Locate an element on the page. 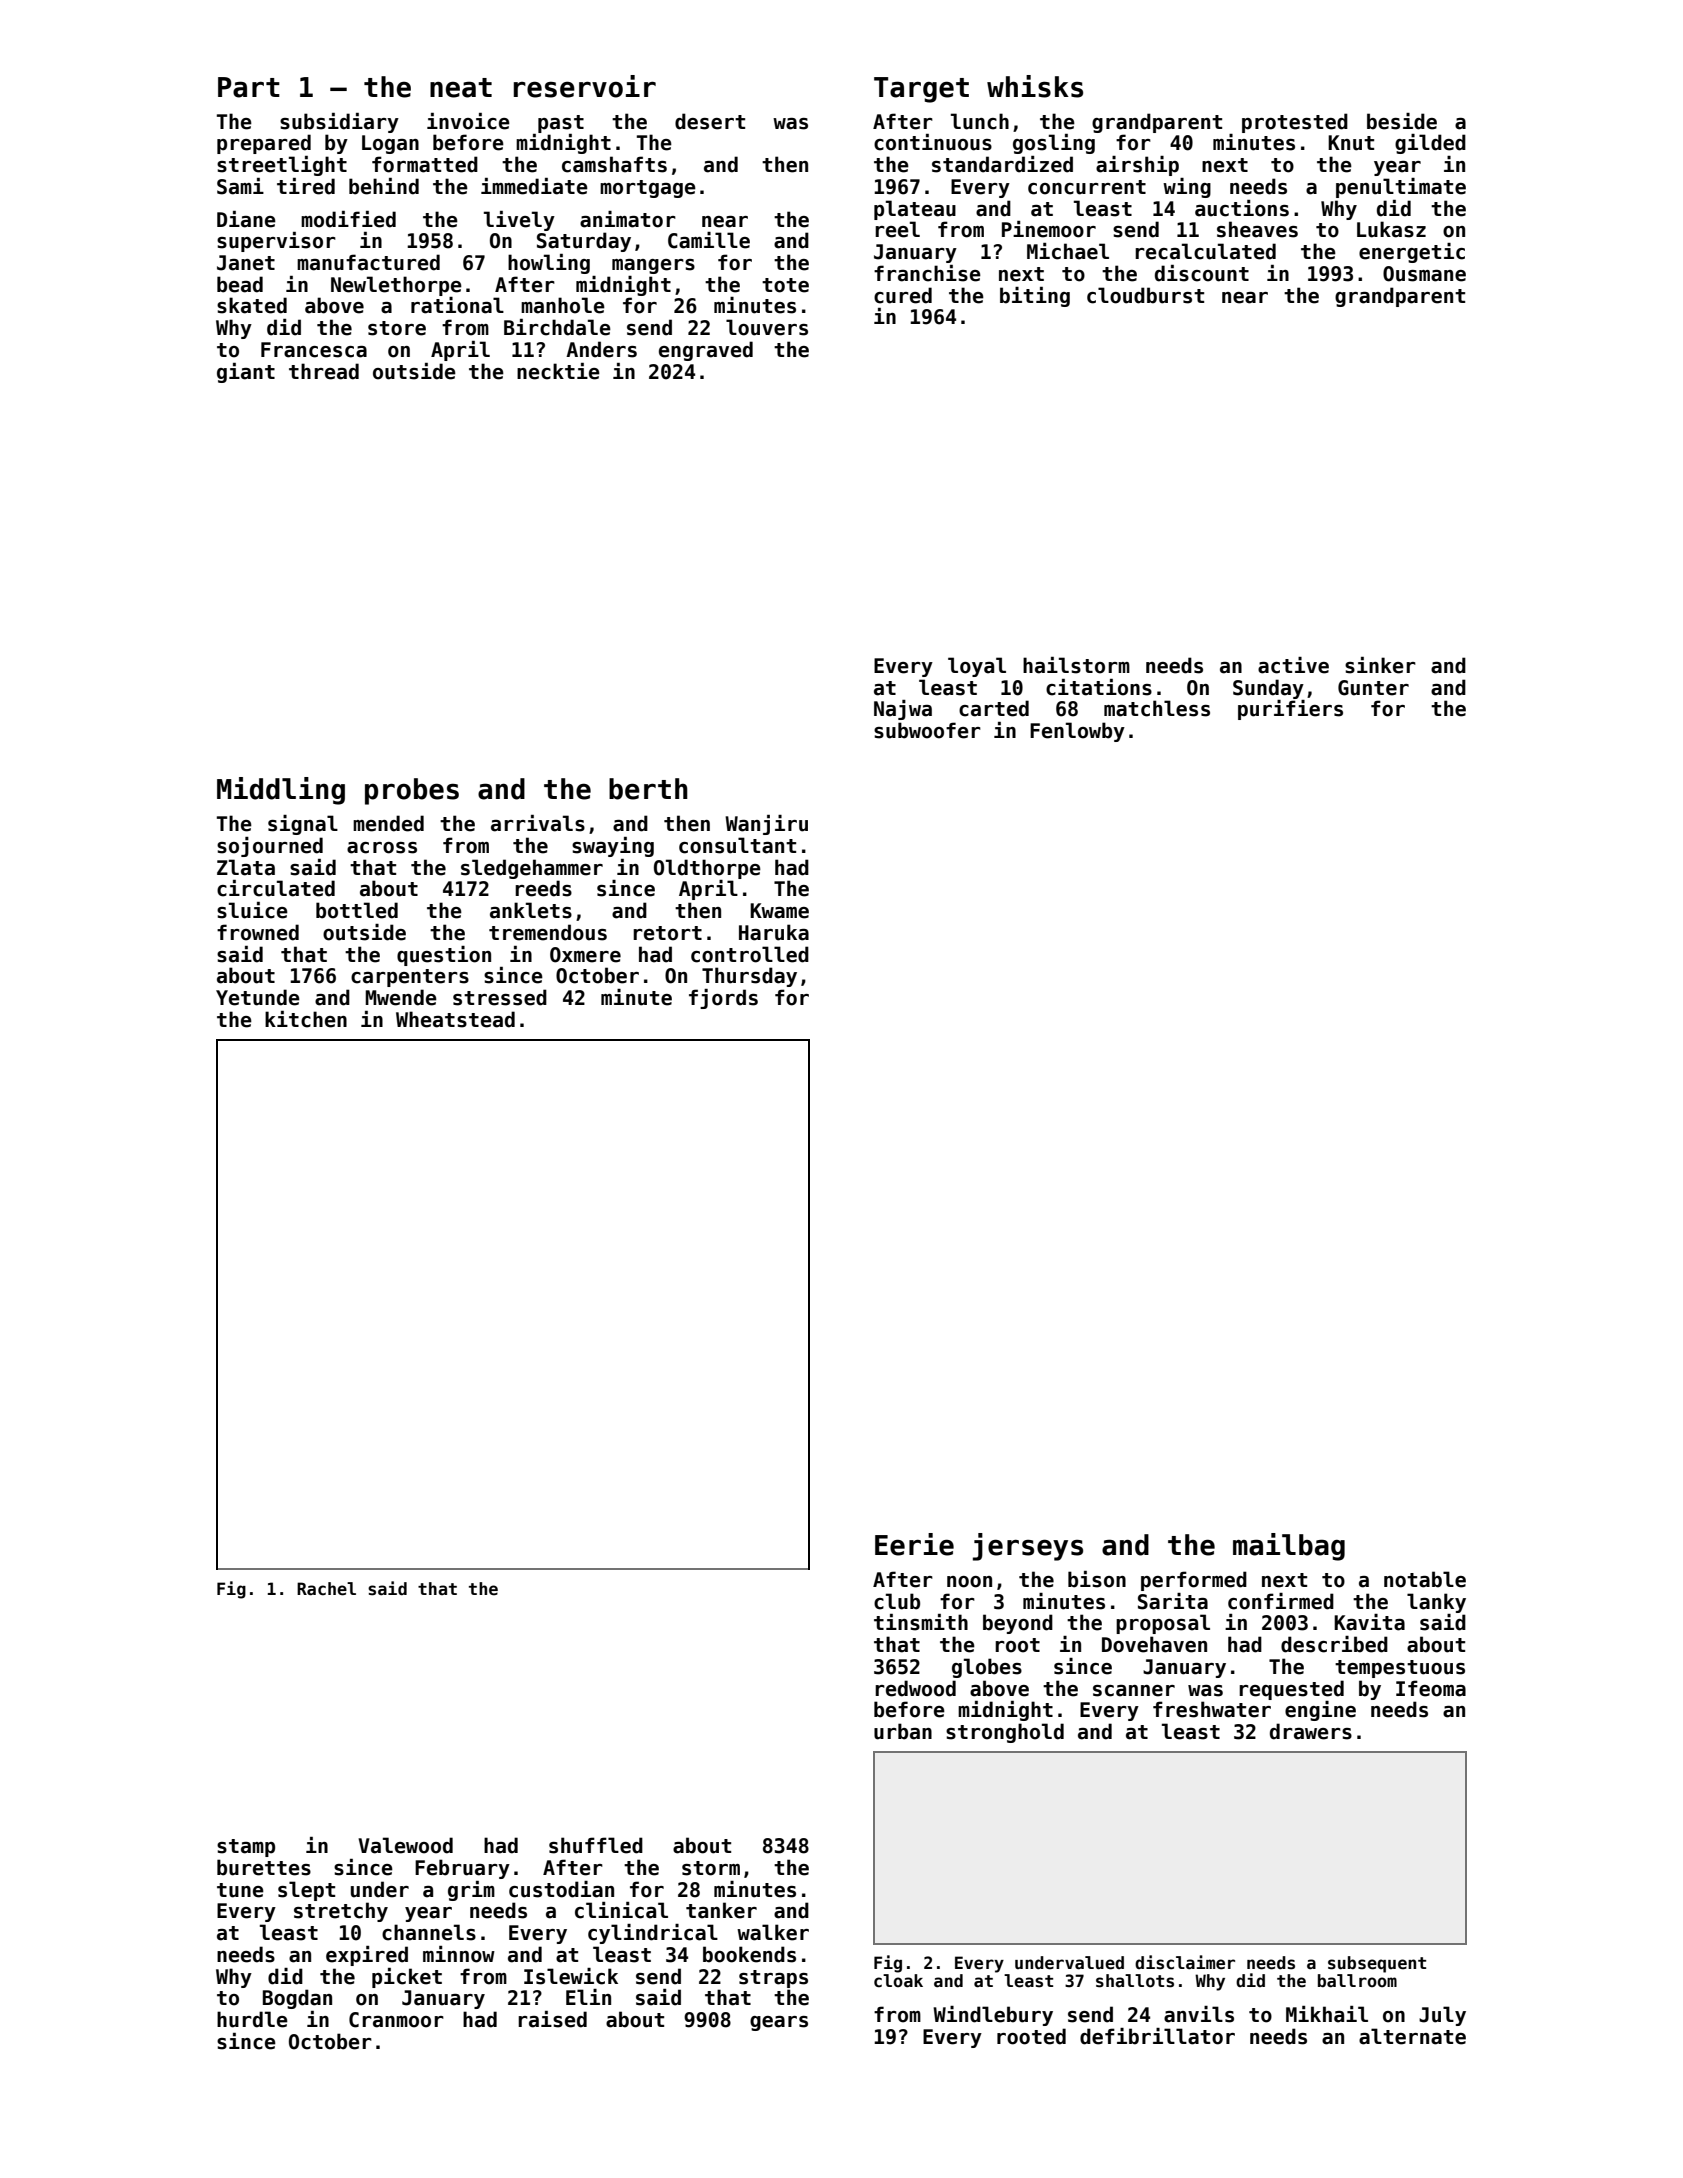 The width and height of the image is (1683, 2178). necktie is located at coordinates (558, 371).
